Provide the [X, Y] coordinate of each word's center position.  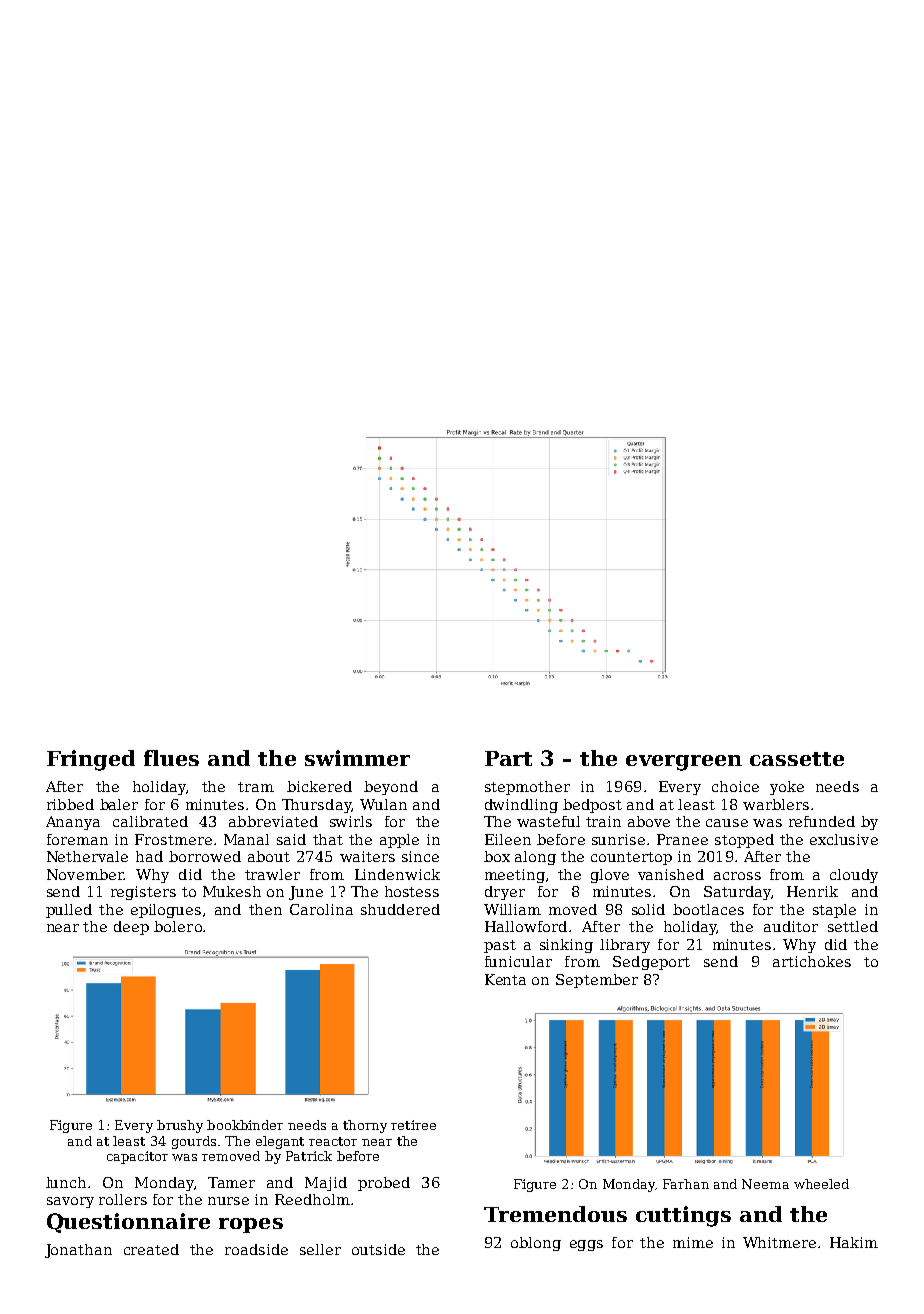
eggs [586, 1245]
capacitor [137, 1157]
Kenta [505, 979]
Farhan [686, 1184]
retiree [413, 1125]
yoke [787, 788]
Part [508, 758]
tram [256, 787]
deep [131, 928]
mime [693, 1242]
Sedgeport [651, 963]
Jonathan [78, 1251]
